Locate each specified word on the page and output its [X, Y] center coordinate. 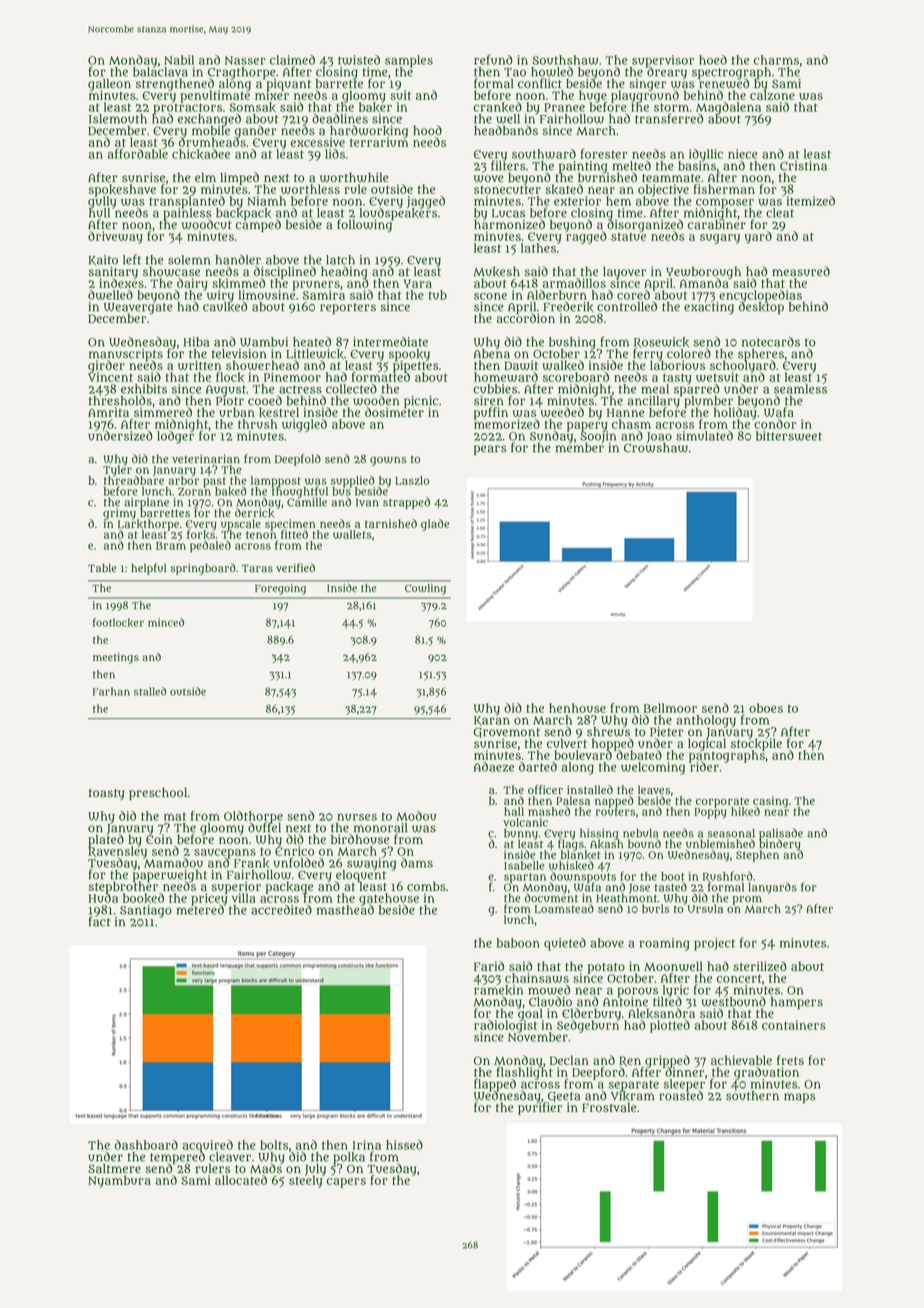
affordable [138, 154]
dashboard [146, 1145]
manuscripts [126, 355]
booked [143, 898]
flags [571, 845]
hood [427, 130]
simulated [704, 436]
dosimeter [394, 412]
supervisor [663, 61]
